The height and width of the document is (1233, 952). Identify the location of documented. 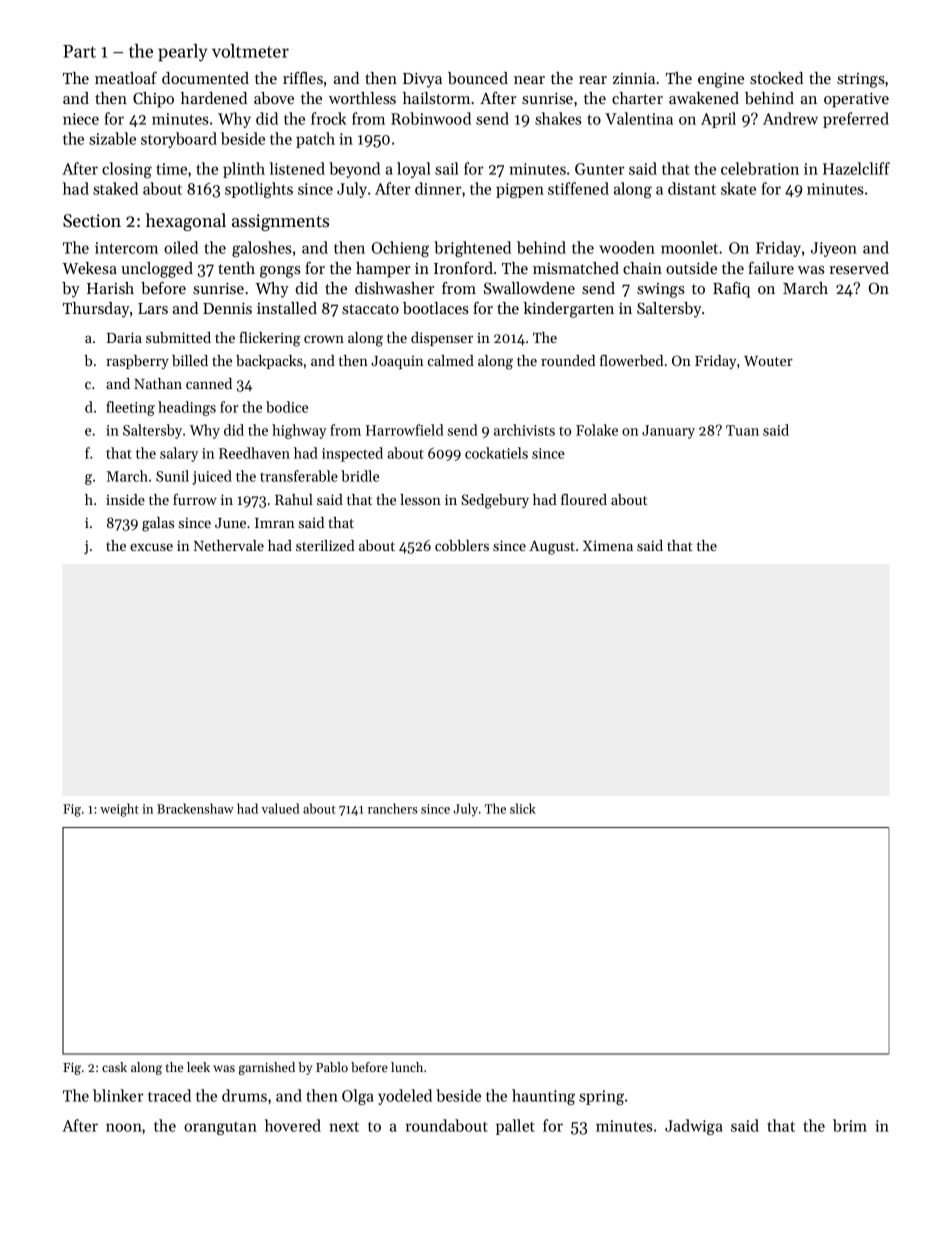
(205, 78).
